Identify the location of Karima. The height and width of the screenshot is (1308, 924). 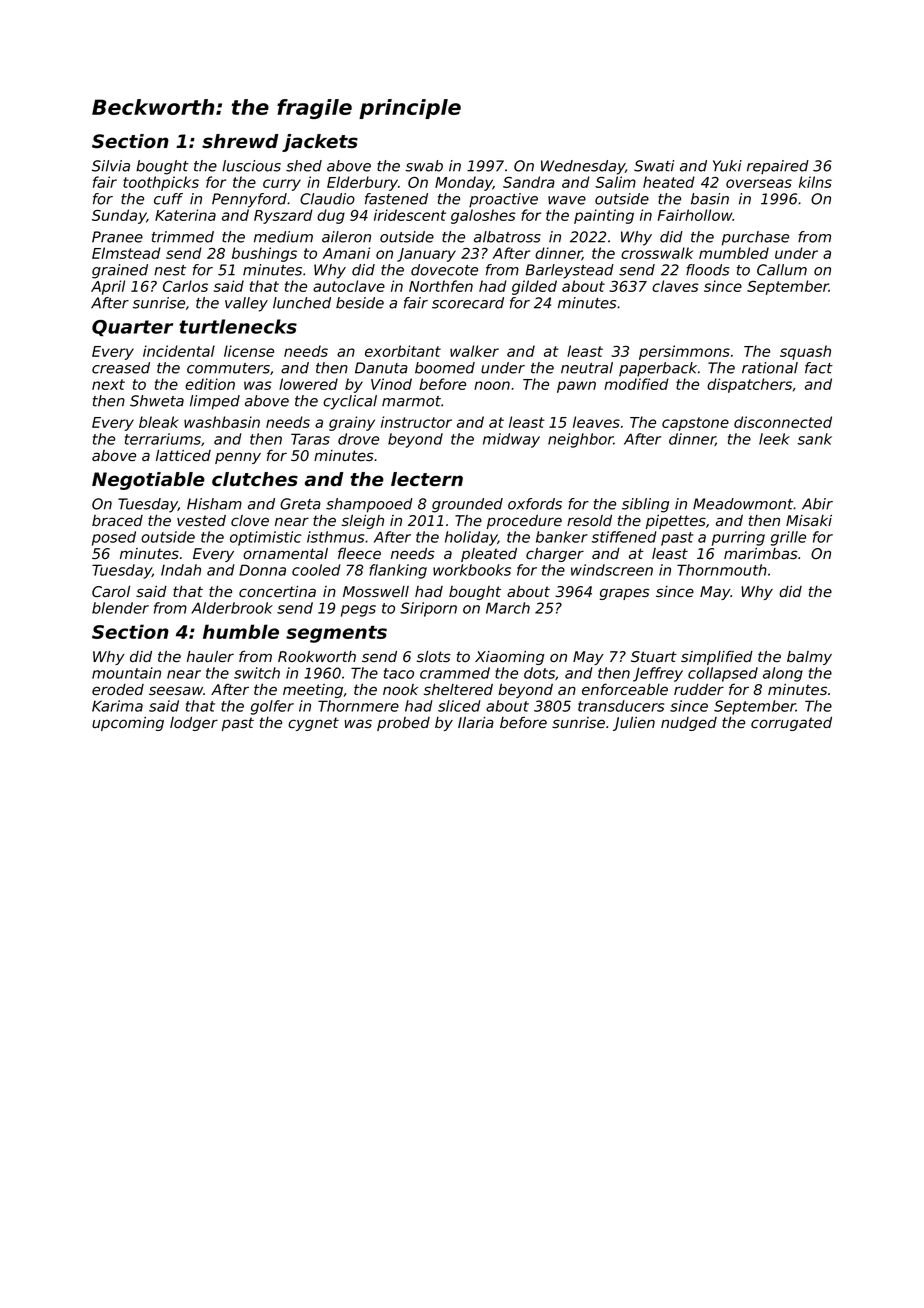
(117, 706).
